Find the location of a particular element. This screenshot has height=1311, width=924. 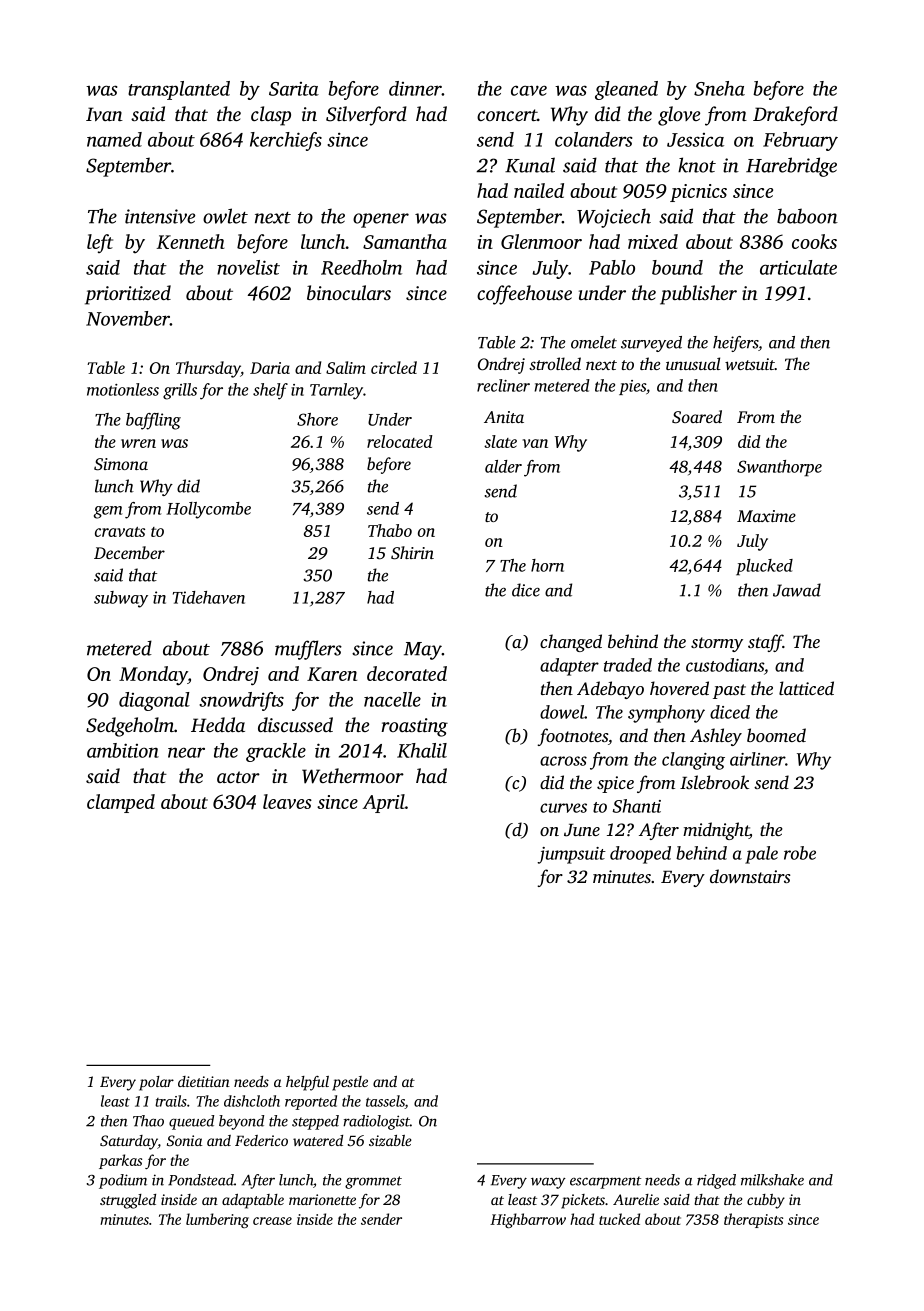

milkshake is located at coordinates (772, 1180).
